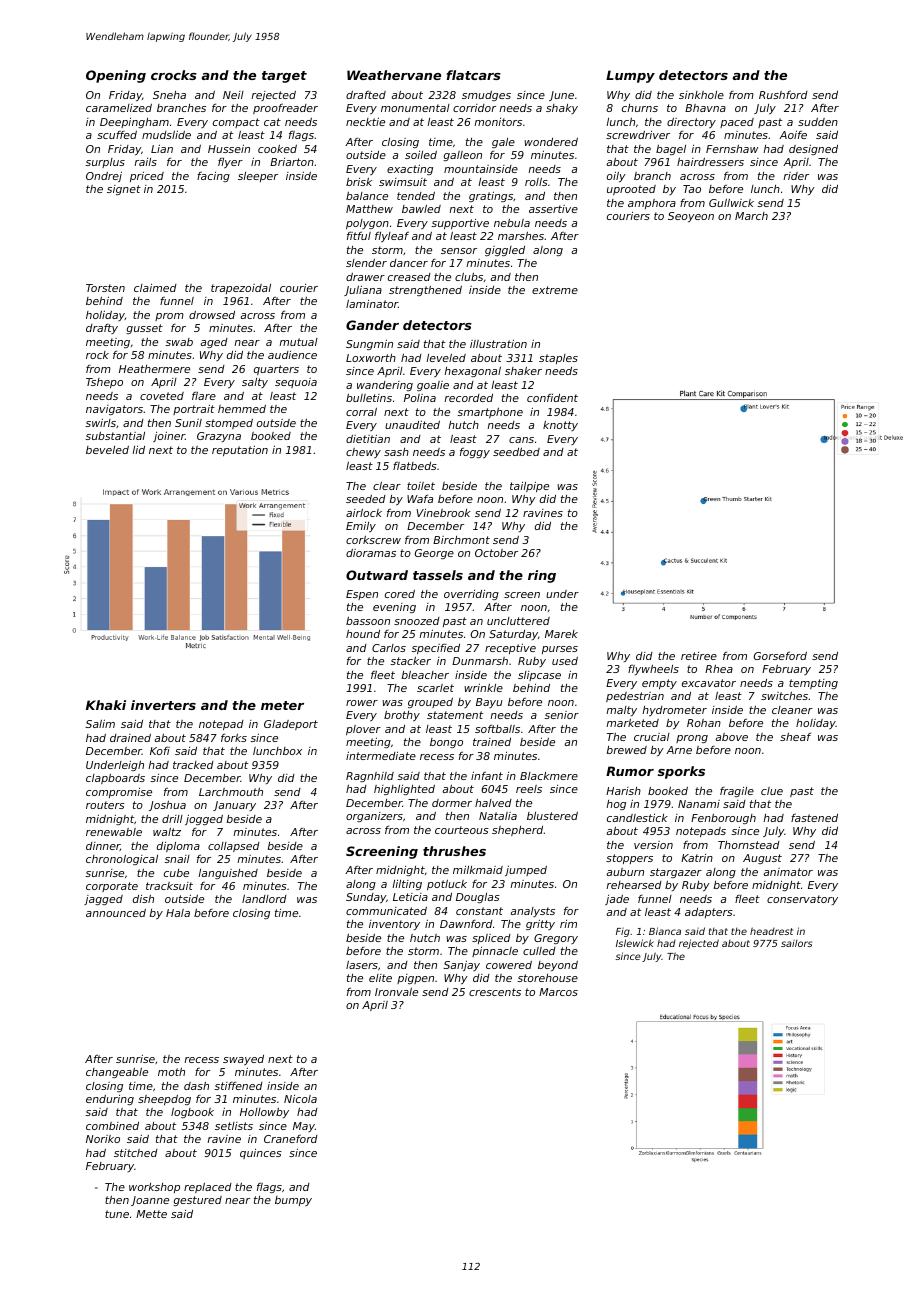  What do you see at coordinates (261, 1154) in the screenshot?
I see `quinces` at bounding box center [261, 1154].
